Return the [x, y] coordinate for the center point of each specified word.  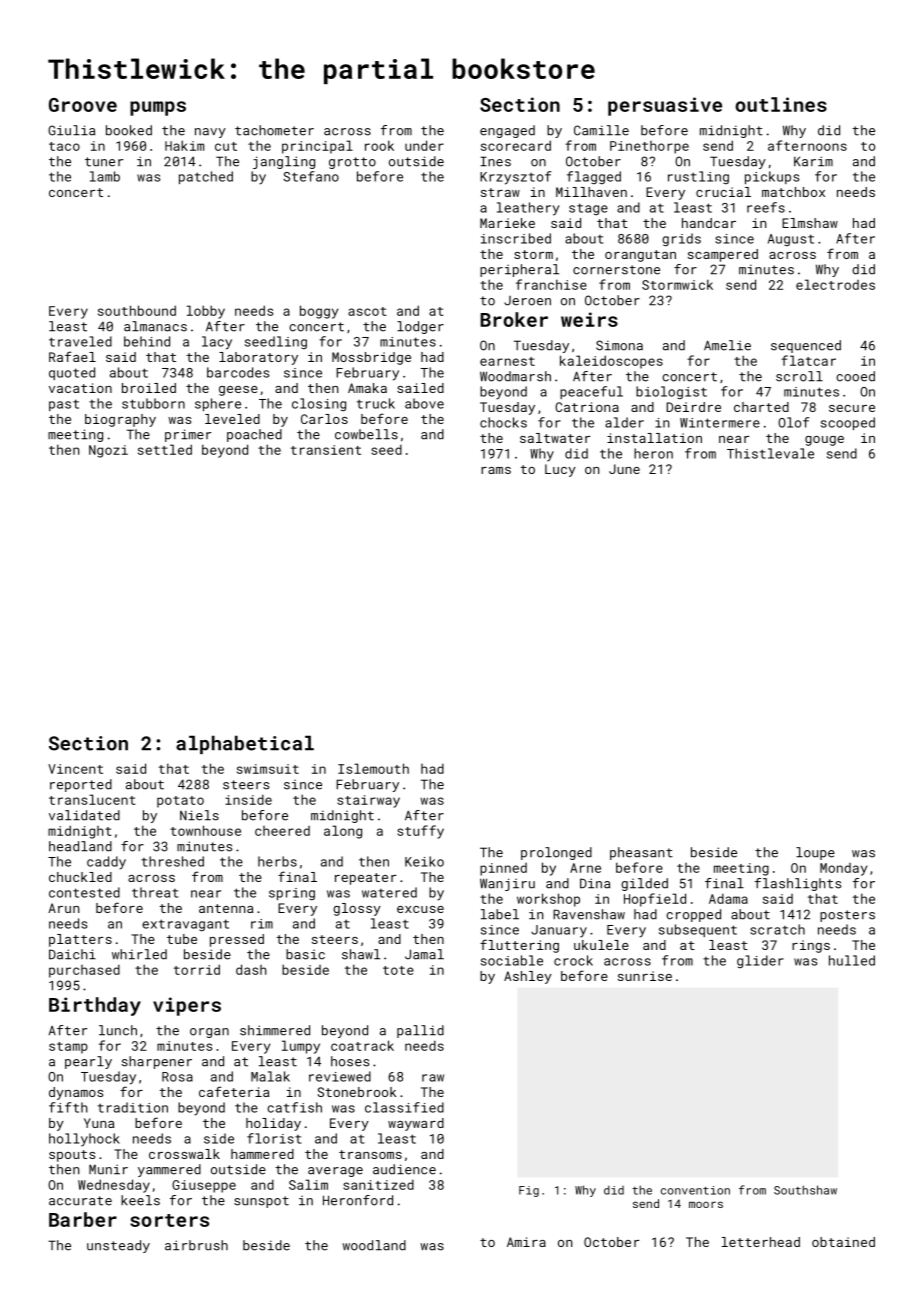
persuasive [665, 106]
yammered [169, 1170]
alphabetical [245, 744]
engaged [507, 131]
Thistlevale [770, 453]
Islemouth [373, 768]
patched [206, 177]
